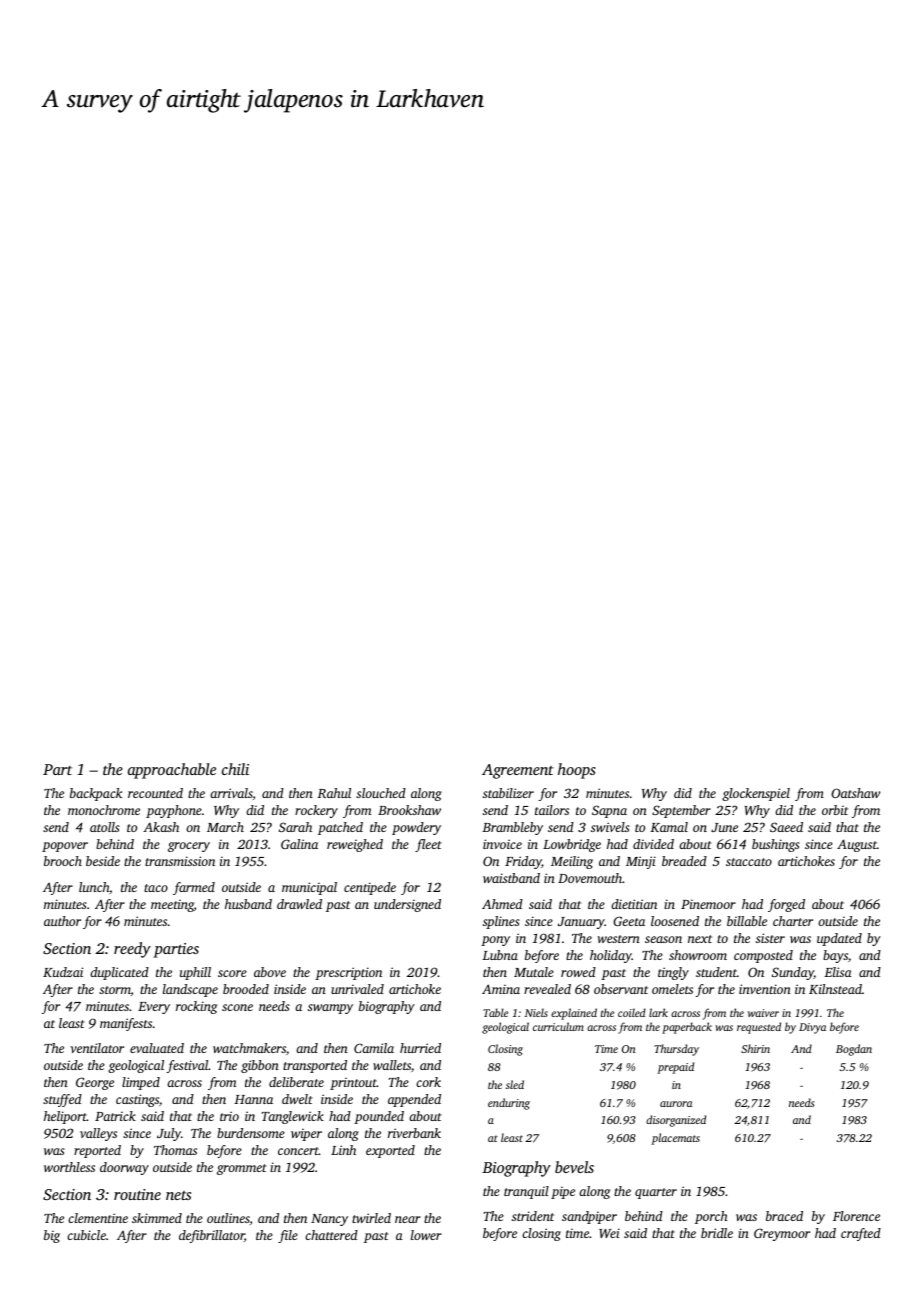 The height and width of the document is (1308, 924). I want to click on Oatshaw, so click(855, 793).
